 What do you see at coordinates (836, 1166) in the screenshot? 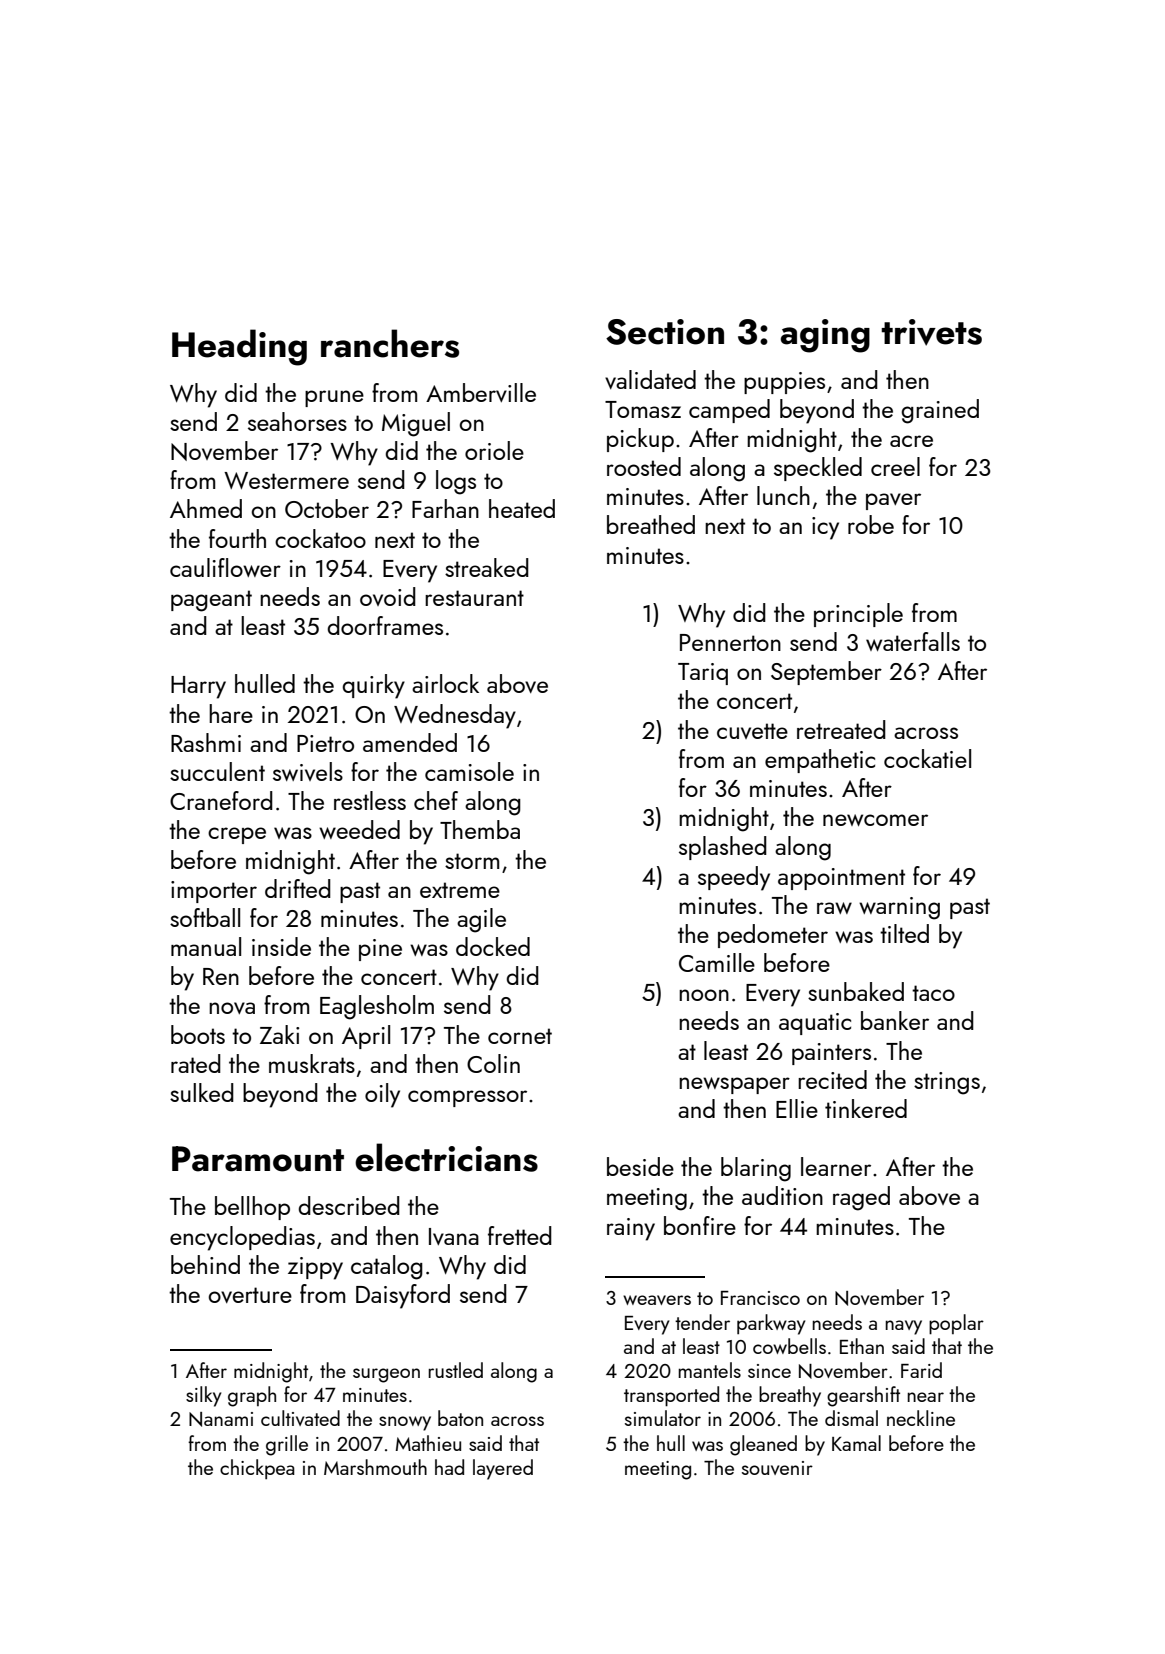
I see `learner` at bounding box center [836, 1166].
